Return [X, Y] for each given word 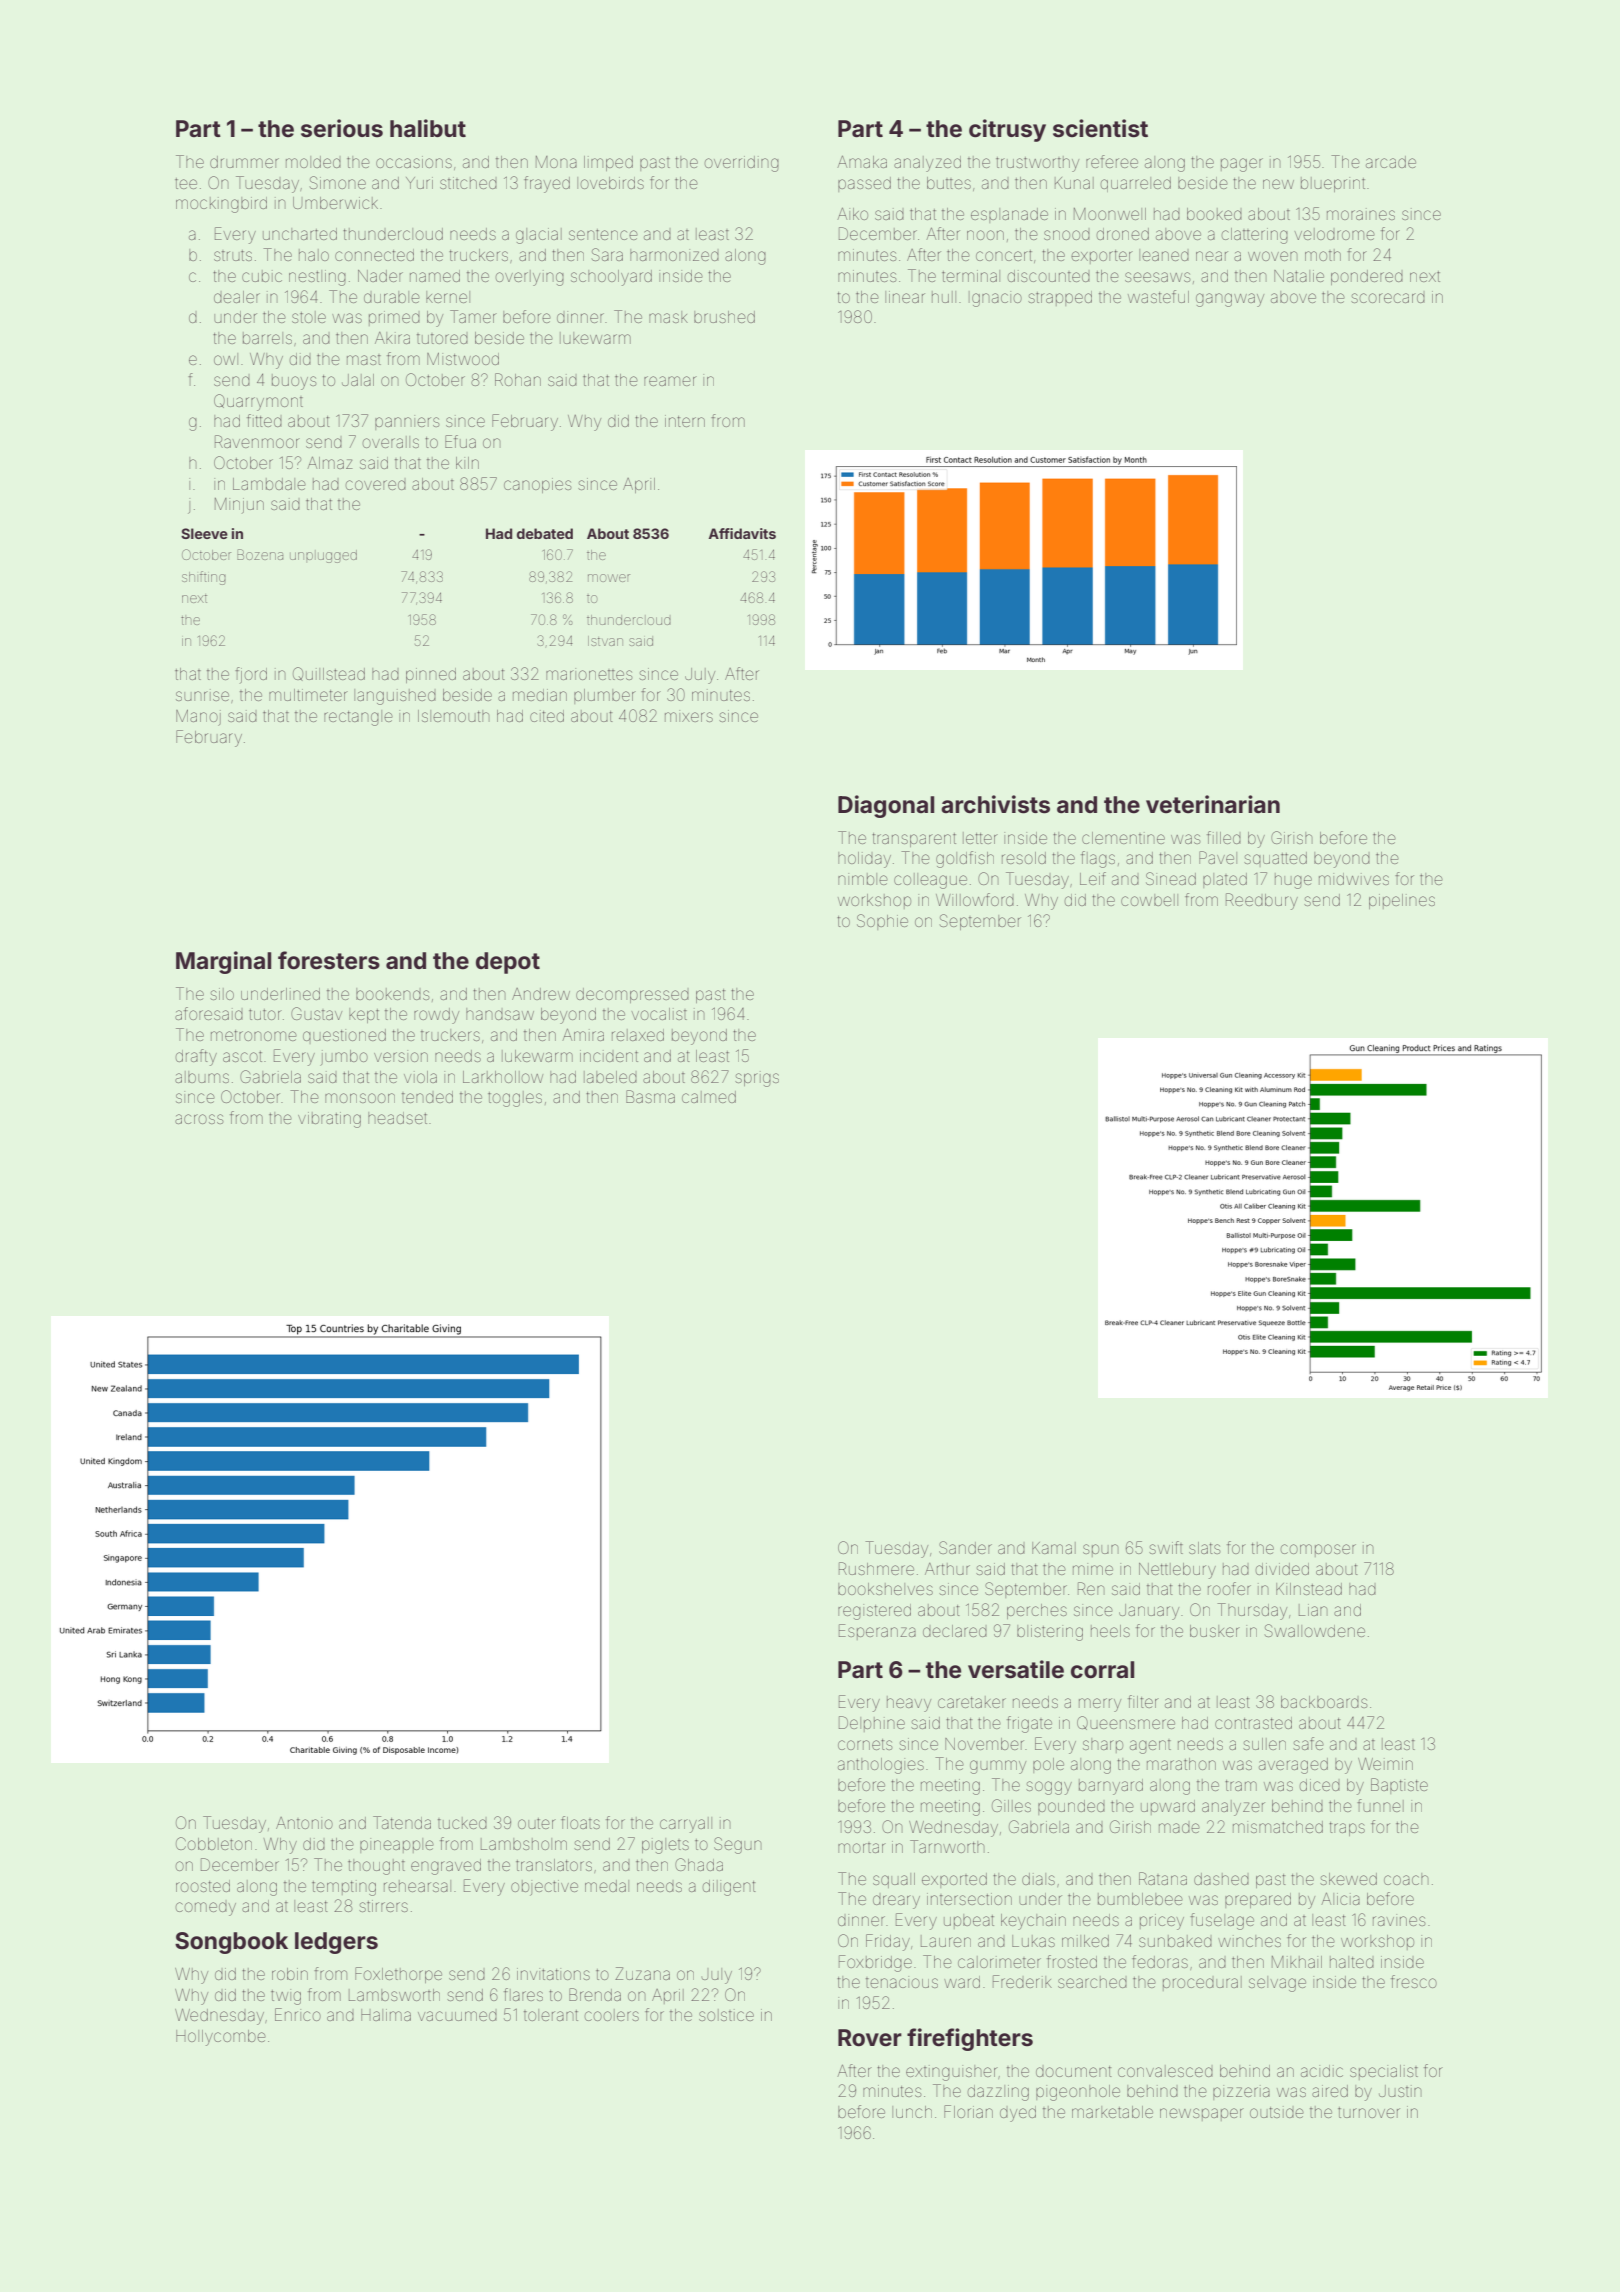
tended [427, 1097]
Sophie [882, 922]
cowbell [1149, 900]
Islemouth [454, 716]
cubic [262, 276]
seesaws [1157, 277]
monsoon [360, 1098]
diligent [729, 1888]
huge [1293, 881]
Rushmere [876, 1568]
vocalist [659, 1014]
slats [1204, 1548]
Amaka [862, 162]
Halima [386, 2015]
